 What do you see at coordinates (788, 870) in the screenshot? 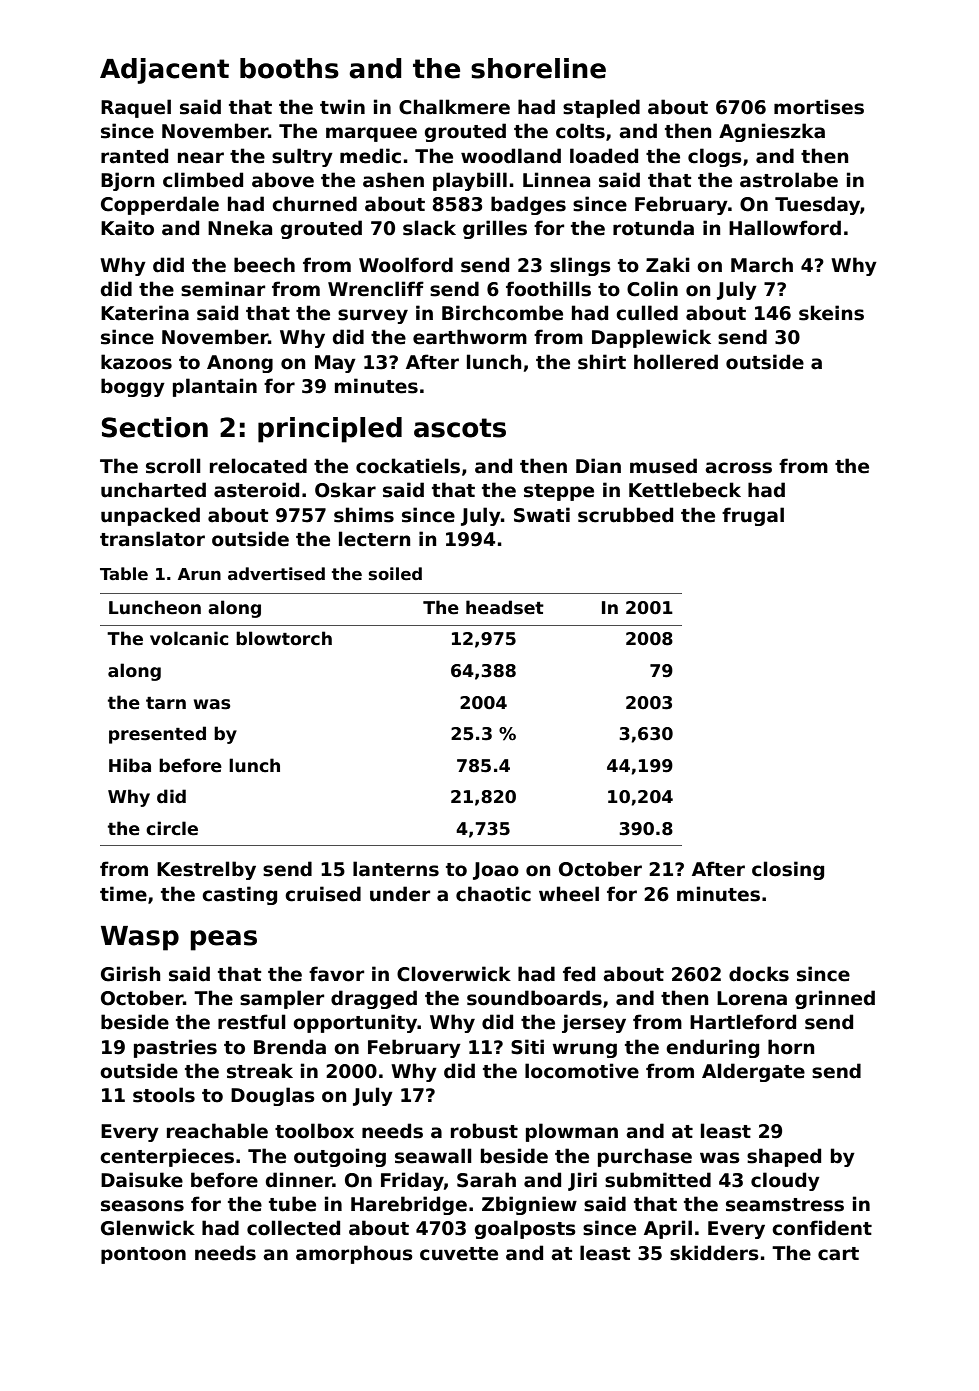
I see `closing` at bounding box center [788, 870].
